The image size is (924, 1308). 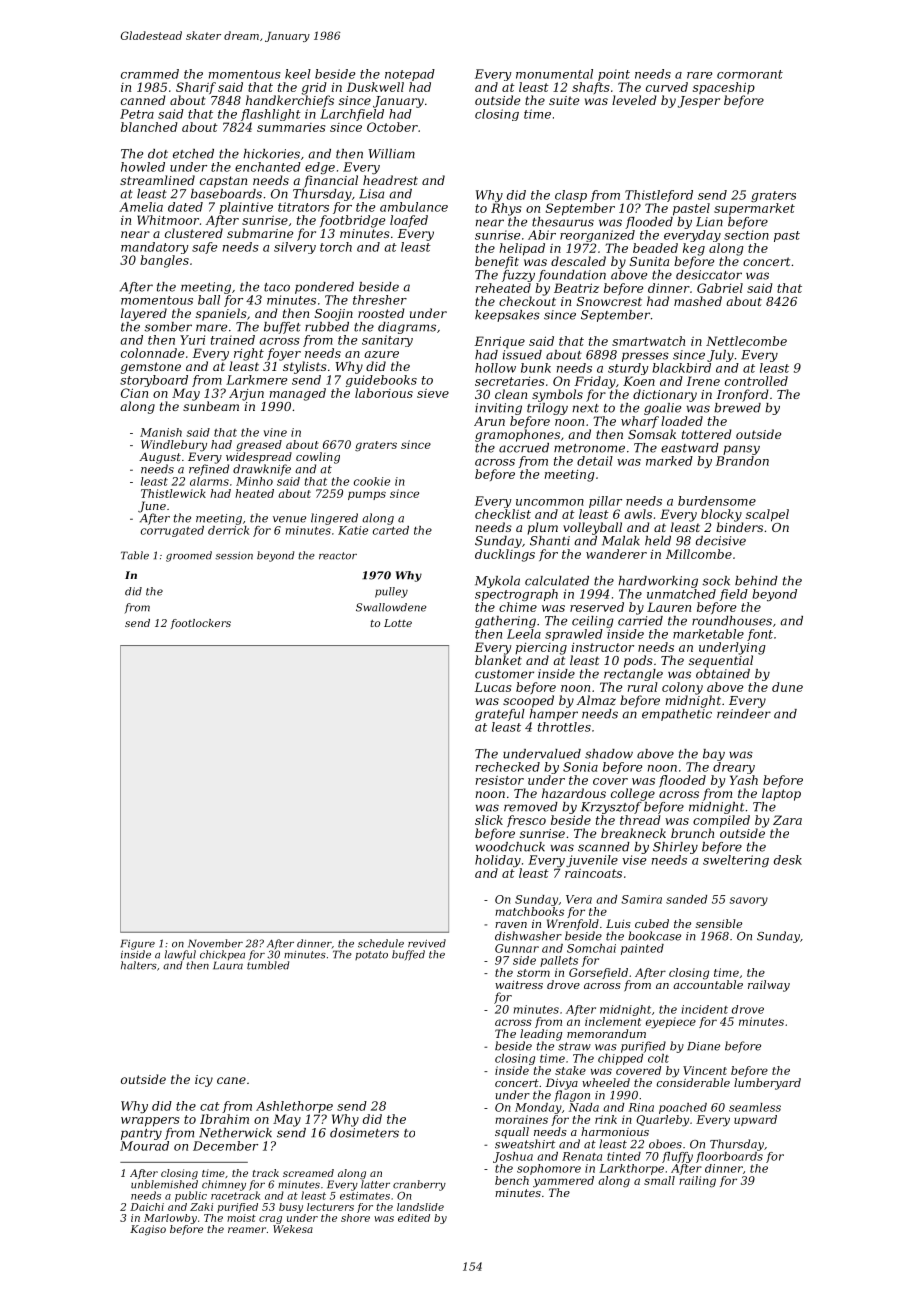 I want to click on scalpel, so click(x=767, y=515).
